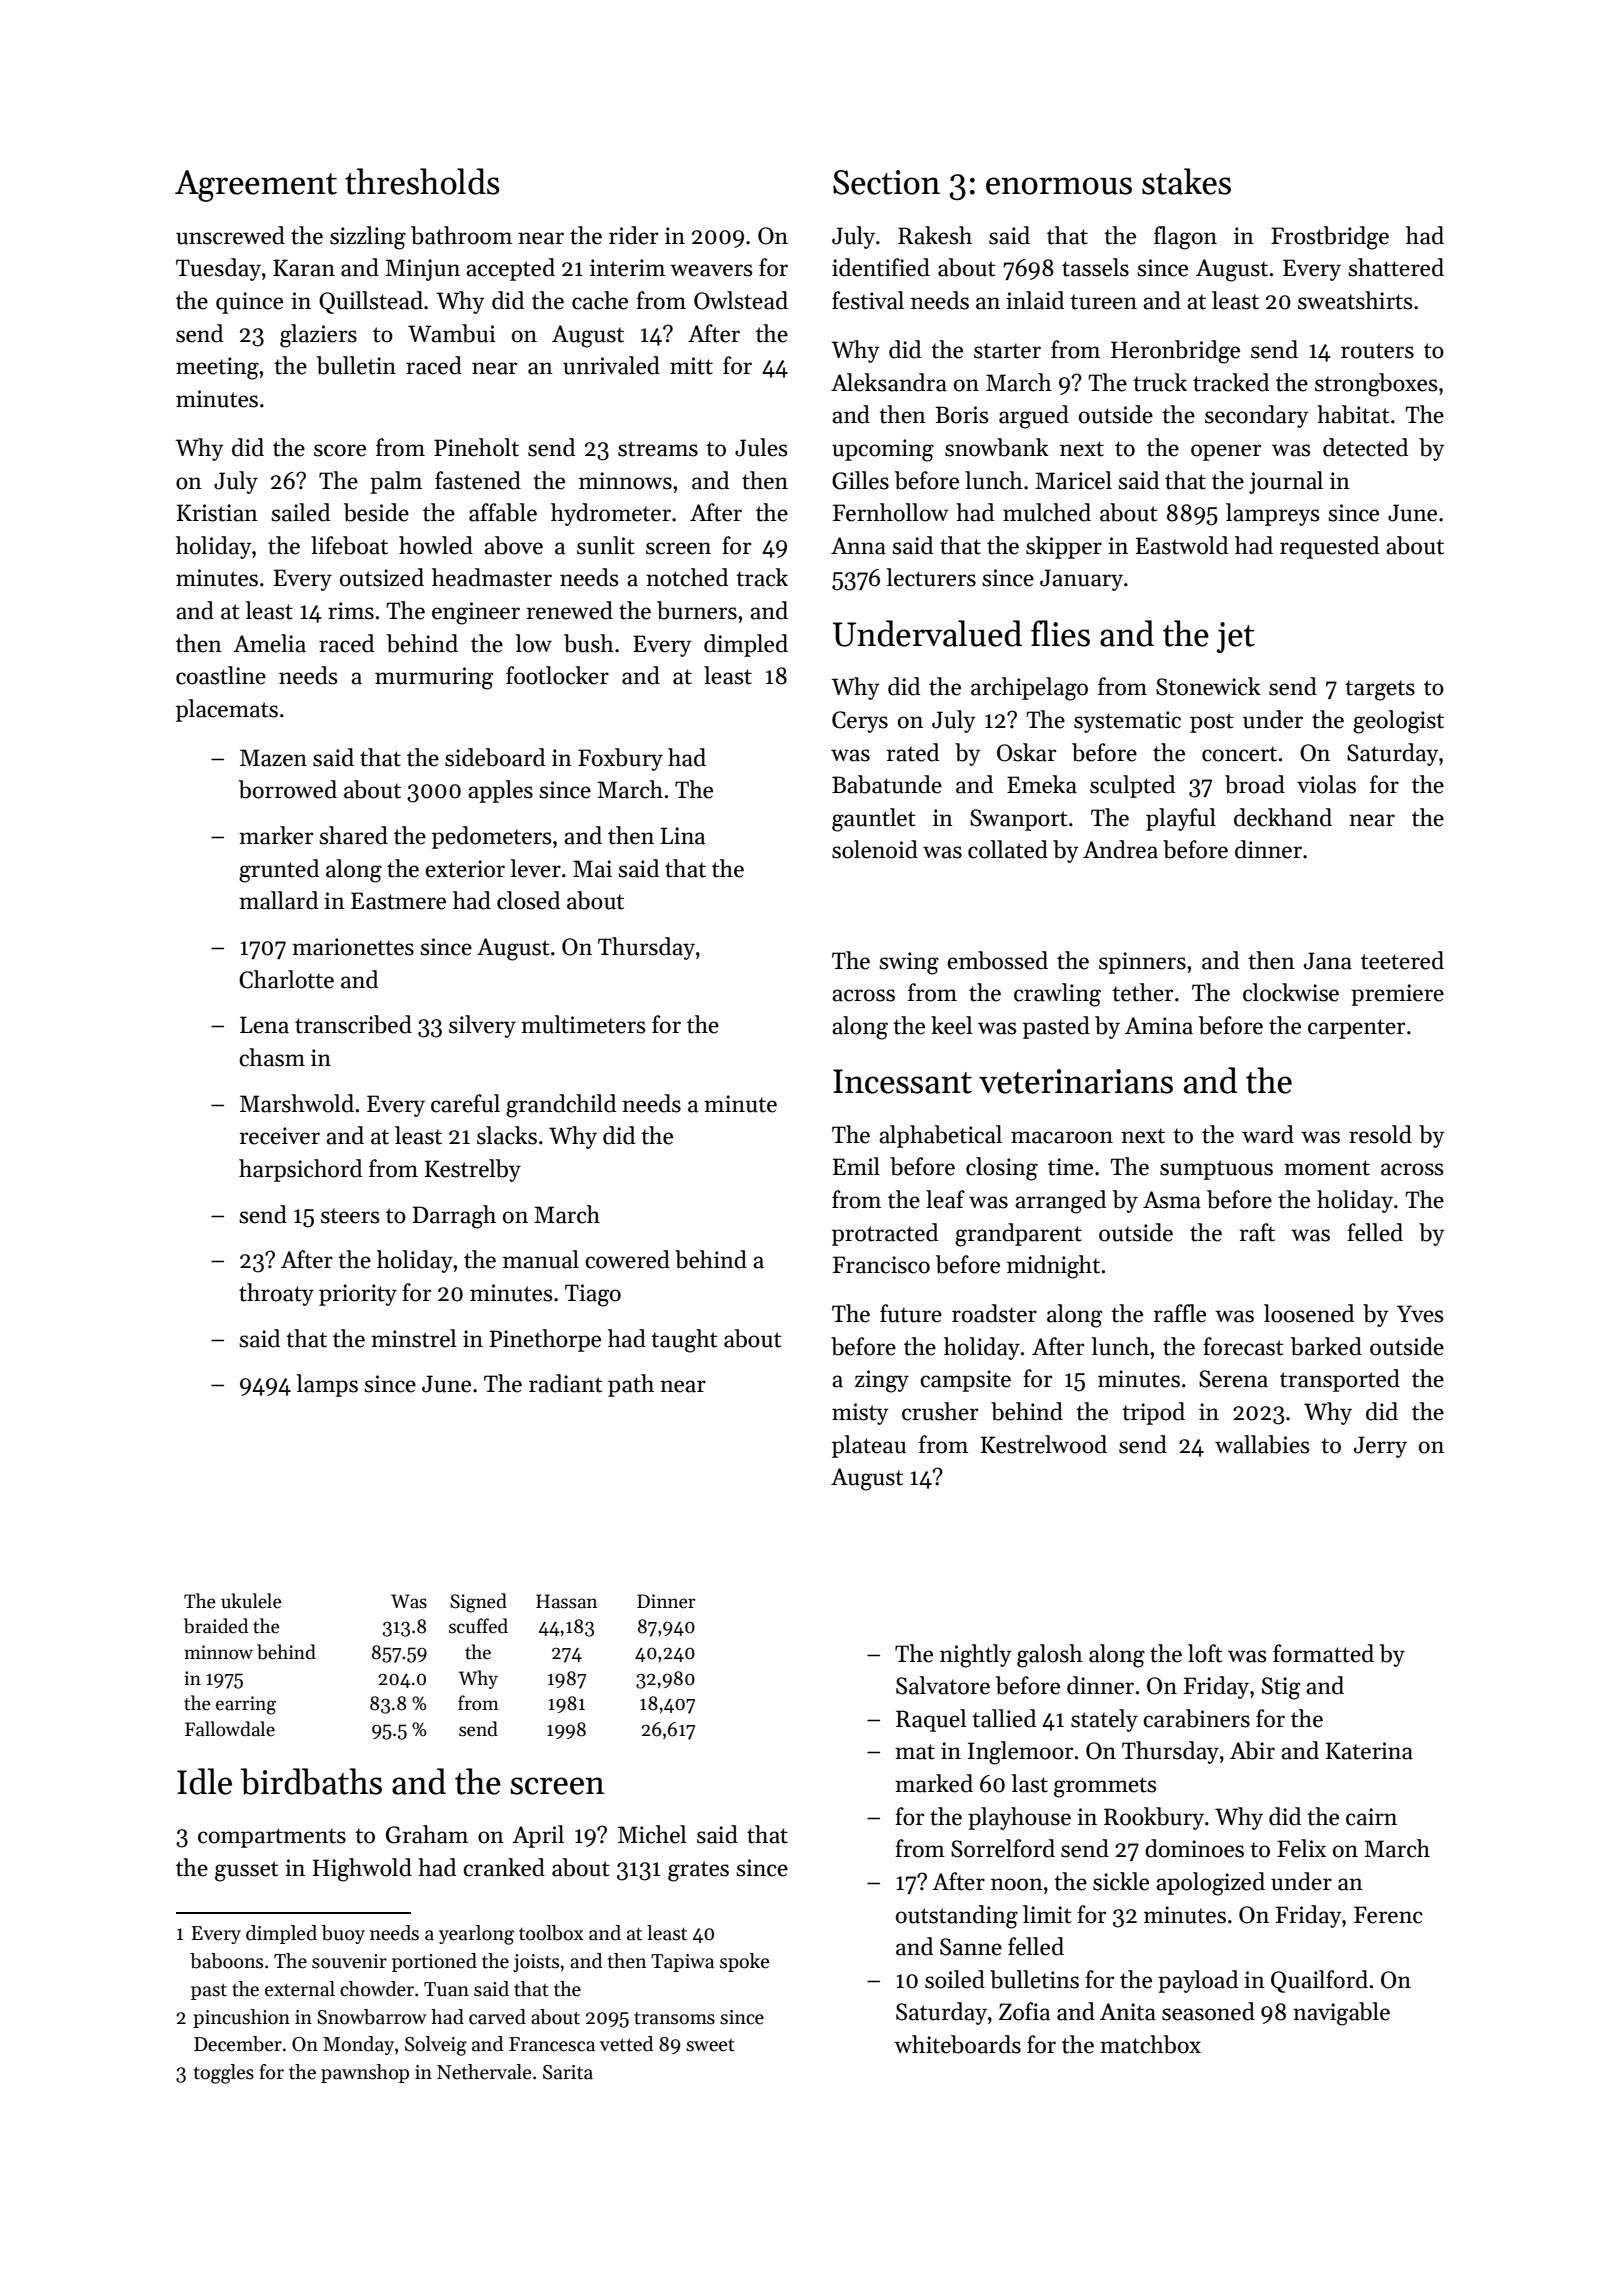 The image size is (1620, 2292). Describe the element at coordinates (422, 181) in the screenshot. I see `thresholds` at that location.
